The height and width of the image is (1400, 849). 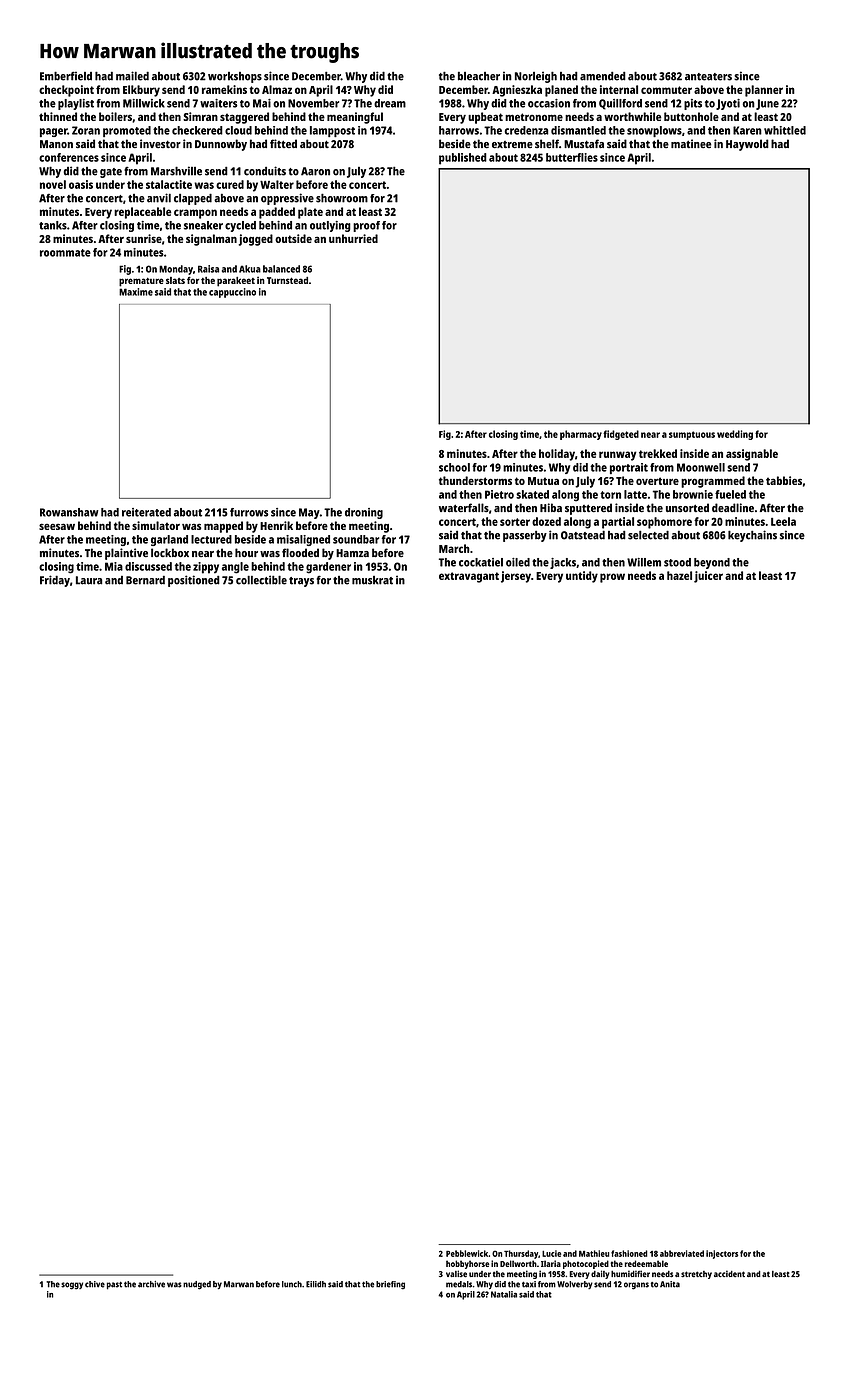 What do you see at coordinates (767, 104) in the image?
I see `June` at bounding box center [767, 104].
